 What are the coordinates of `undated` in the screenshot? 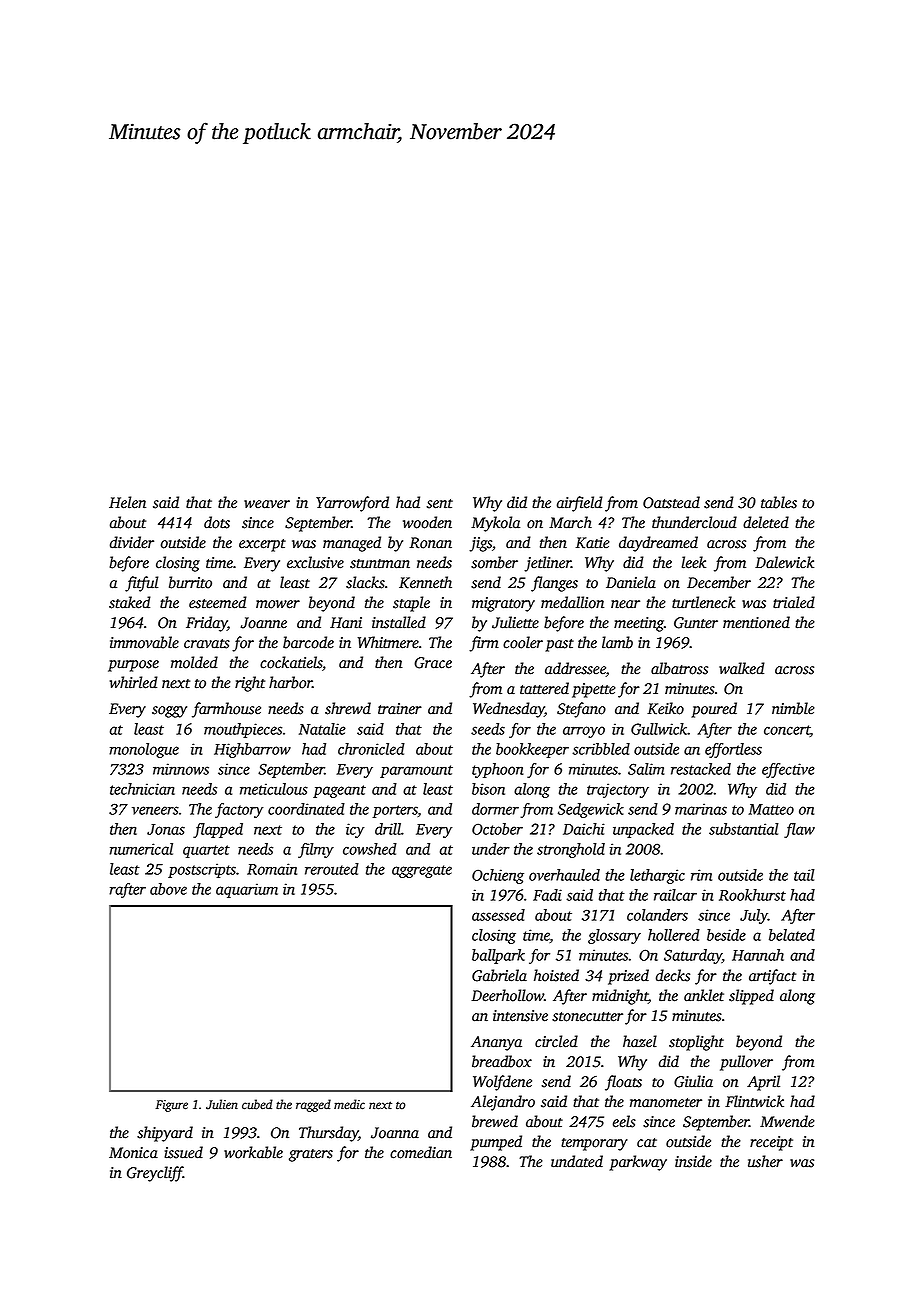 It's located at (577, 1161).
